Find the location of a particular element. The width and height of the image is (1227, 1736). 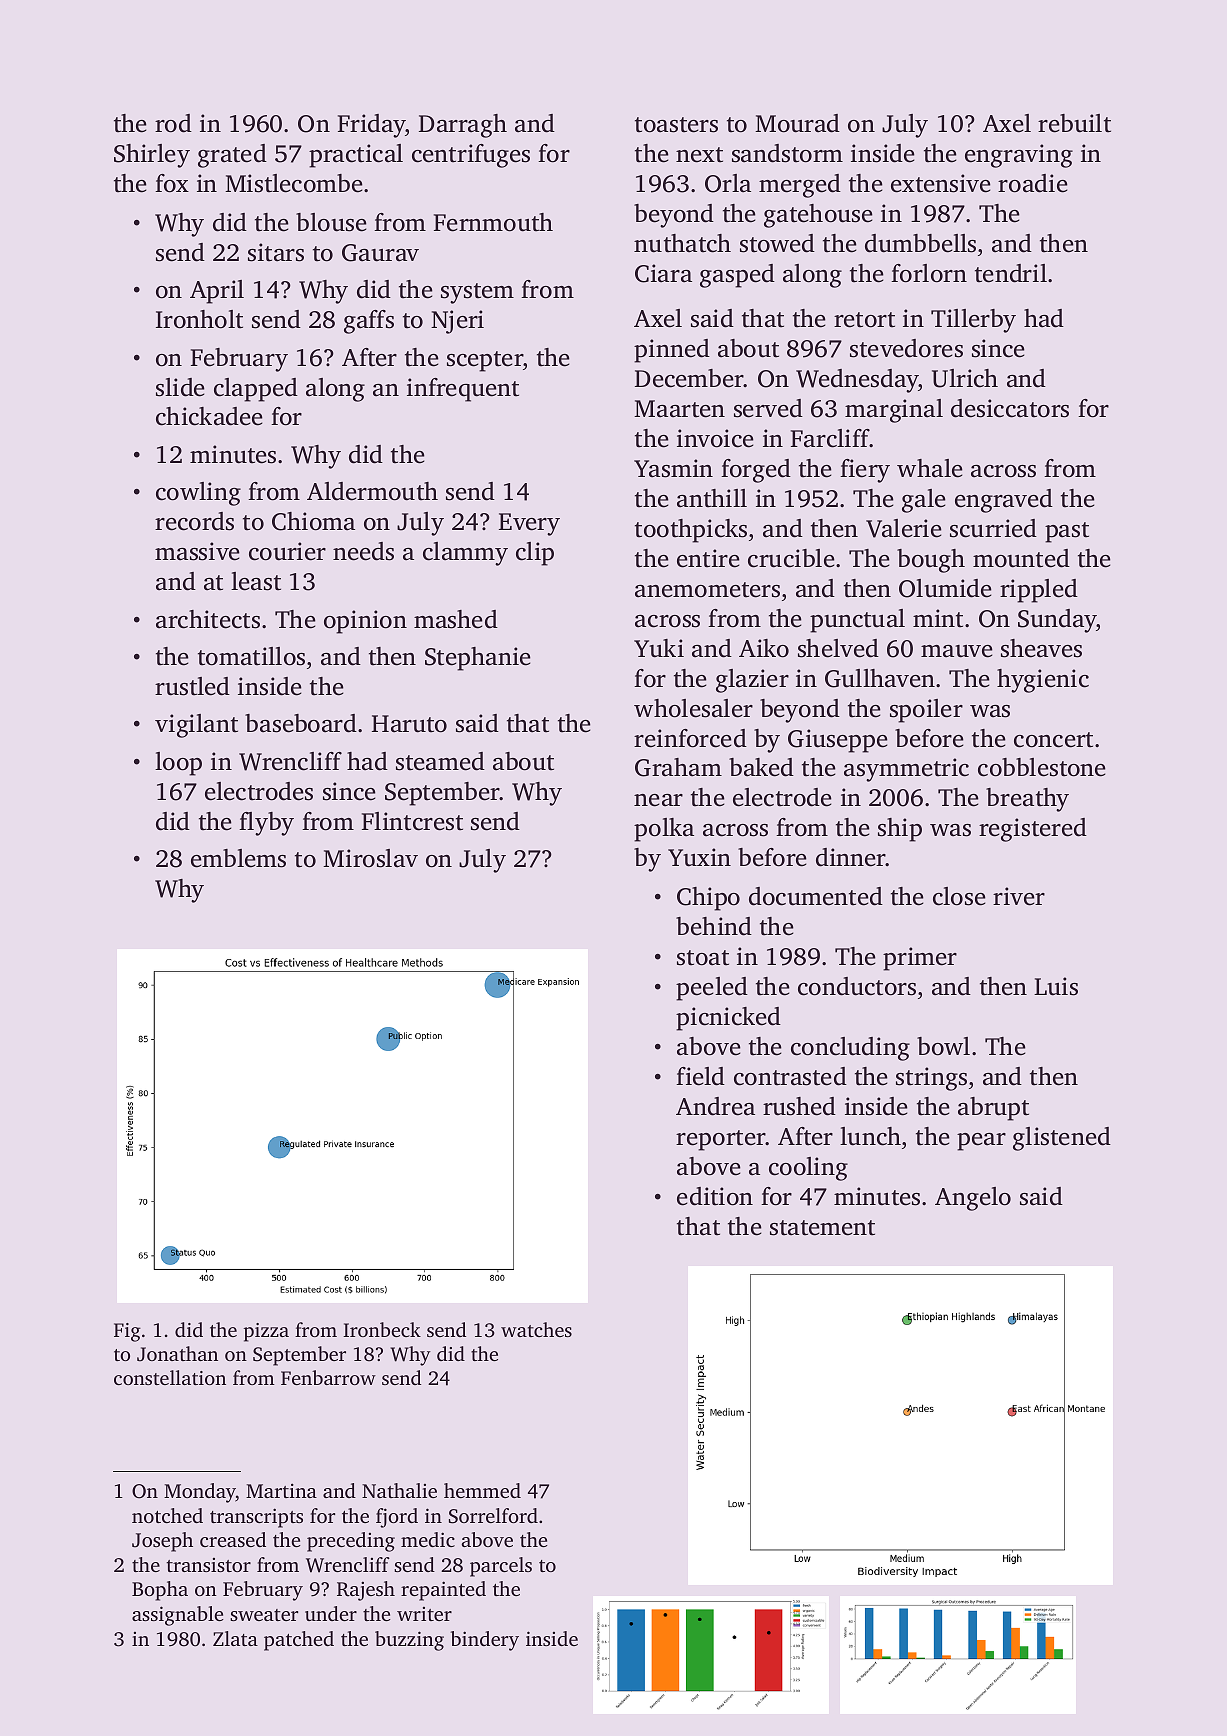

clammy is located at coordinates (465, 554).
